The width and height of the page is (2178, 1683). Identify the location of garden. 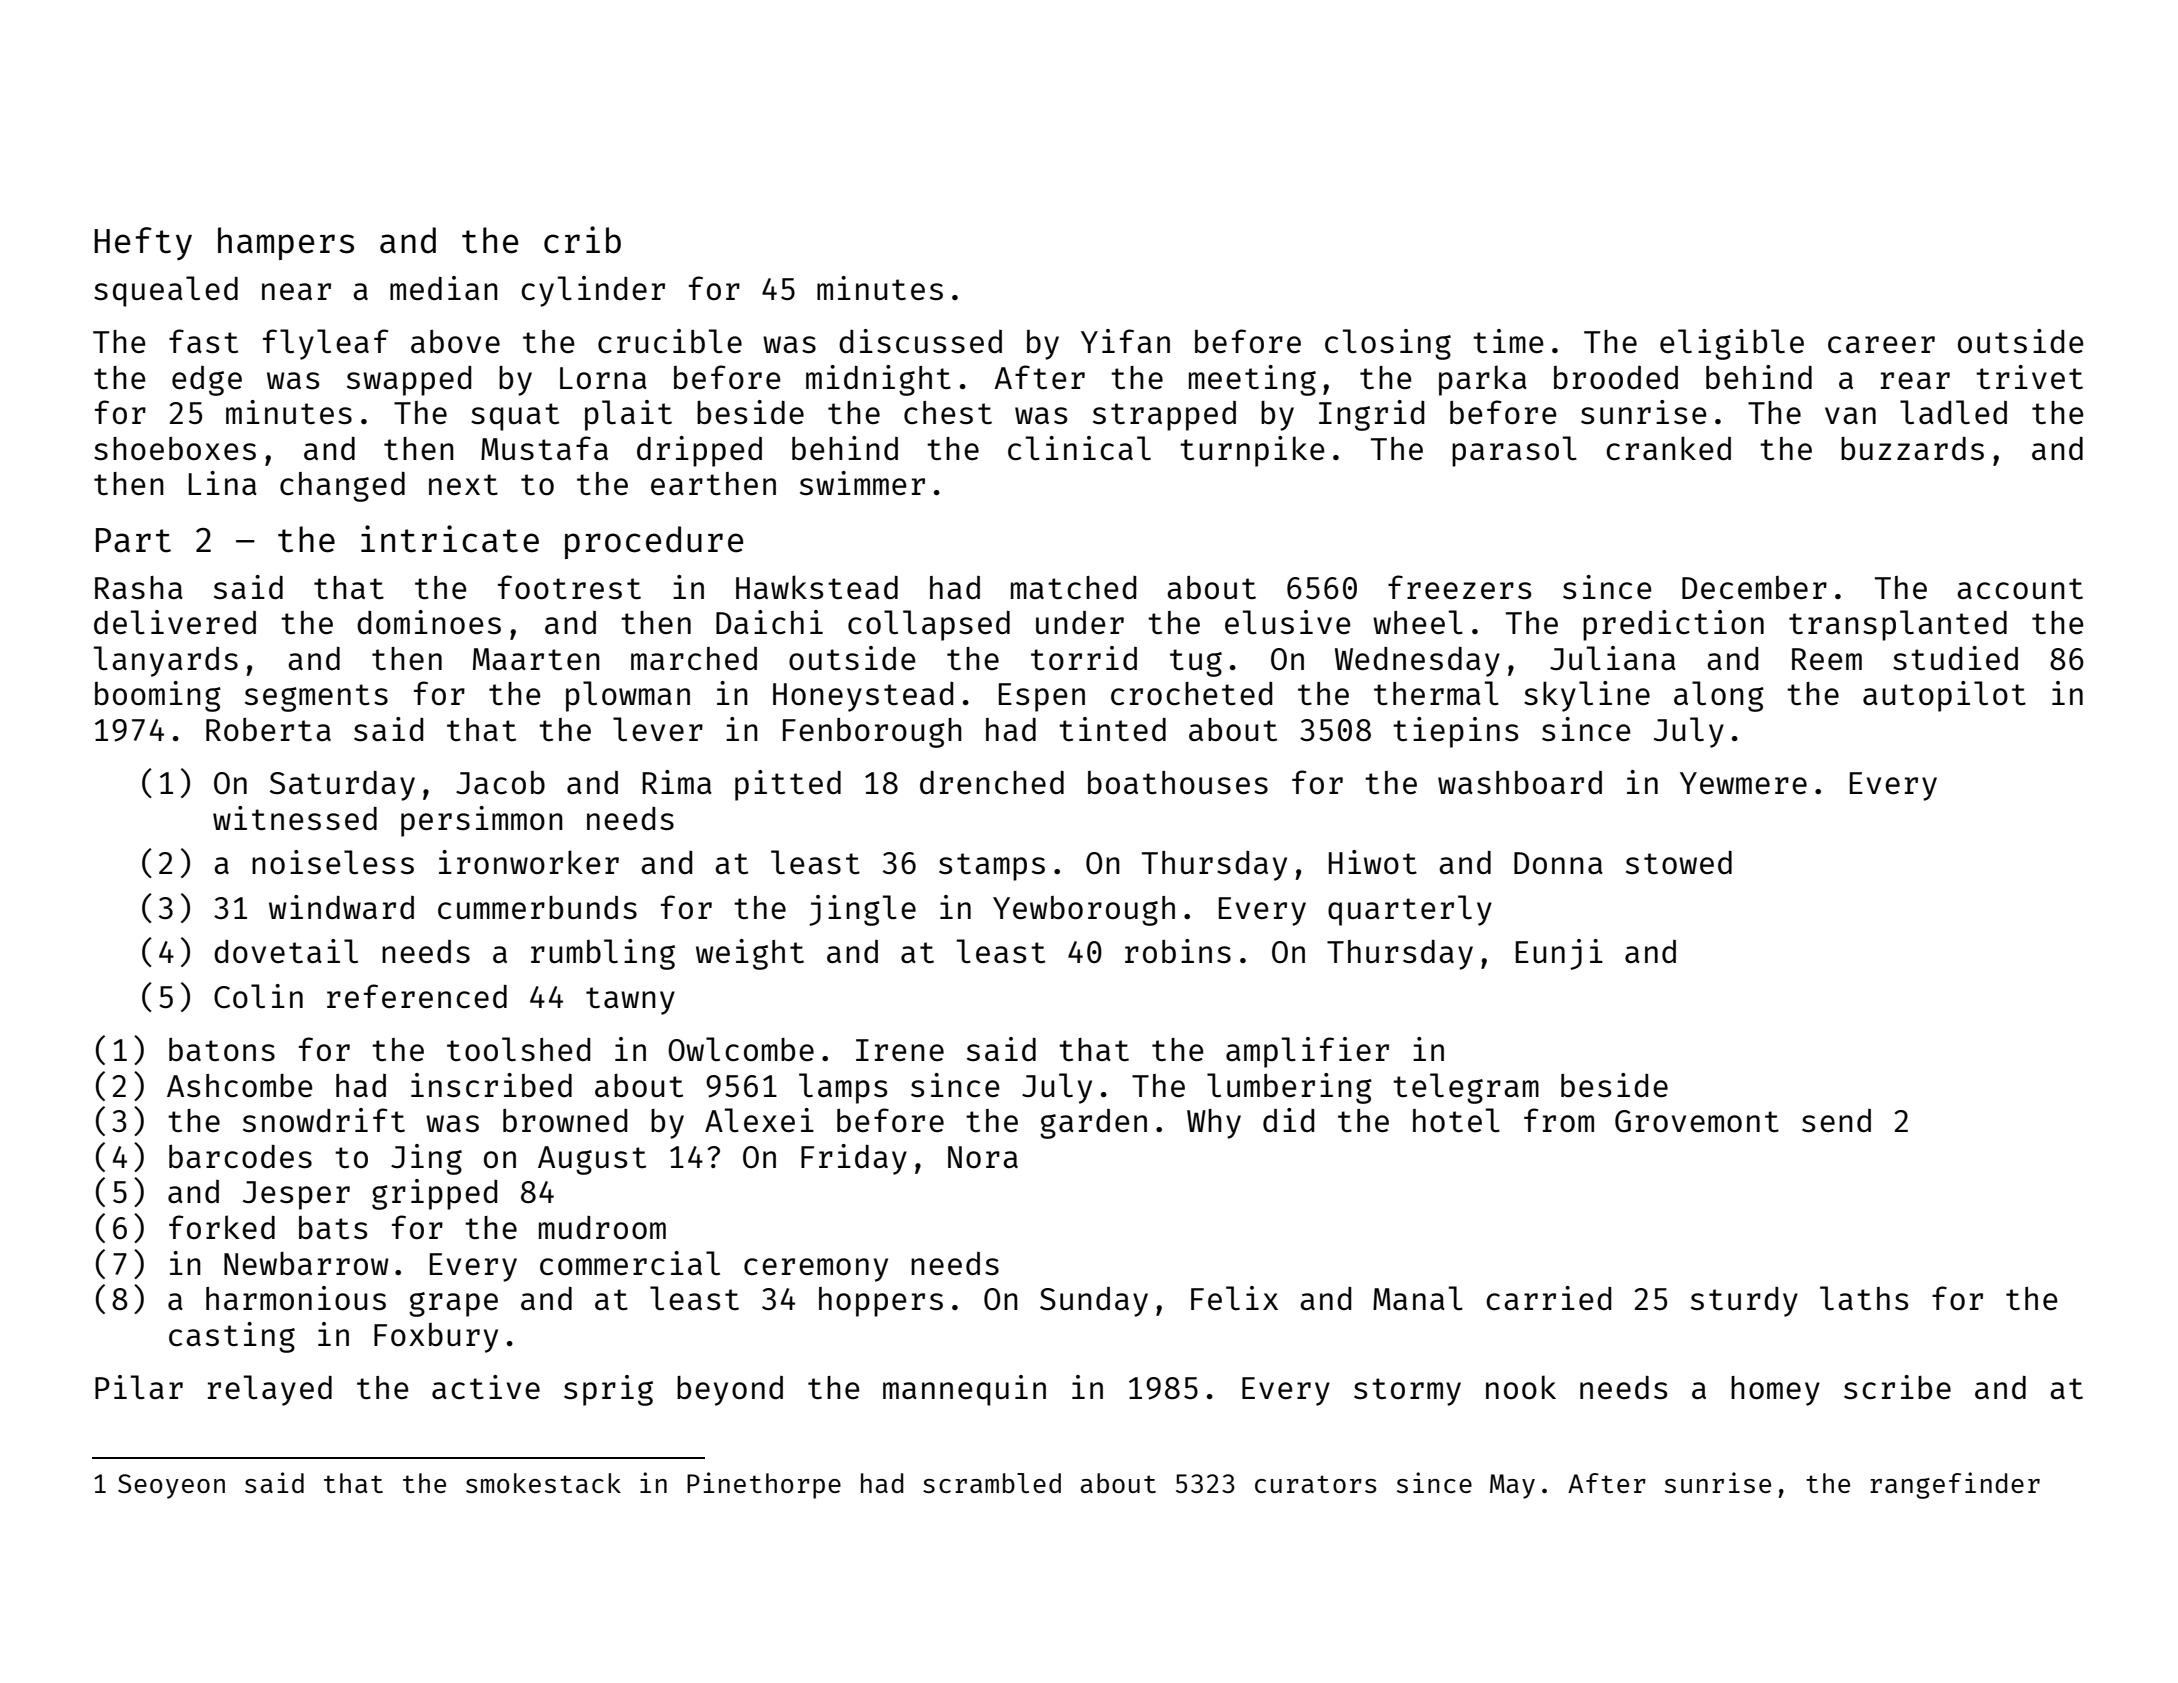
(1093, 1124).
